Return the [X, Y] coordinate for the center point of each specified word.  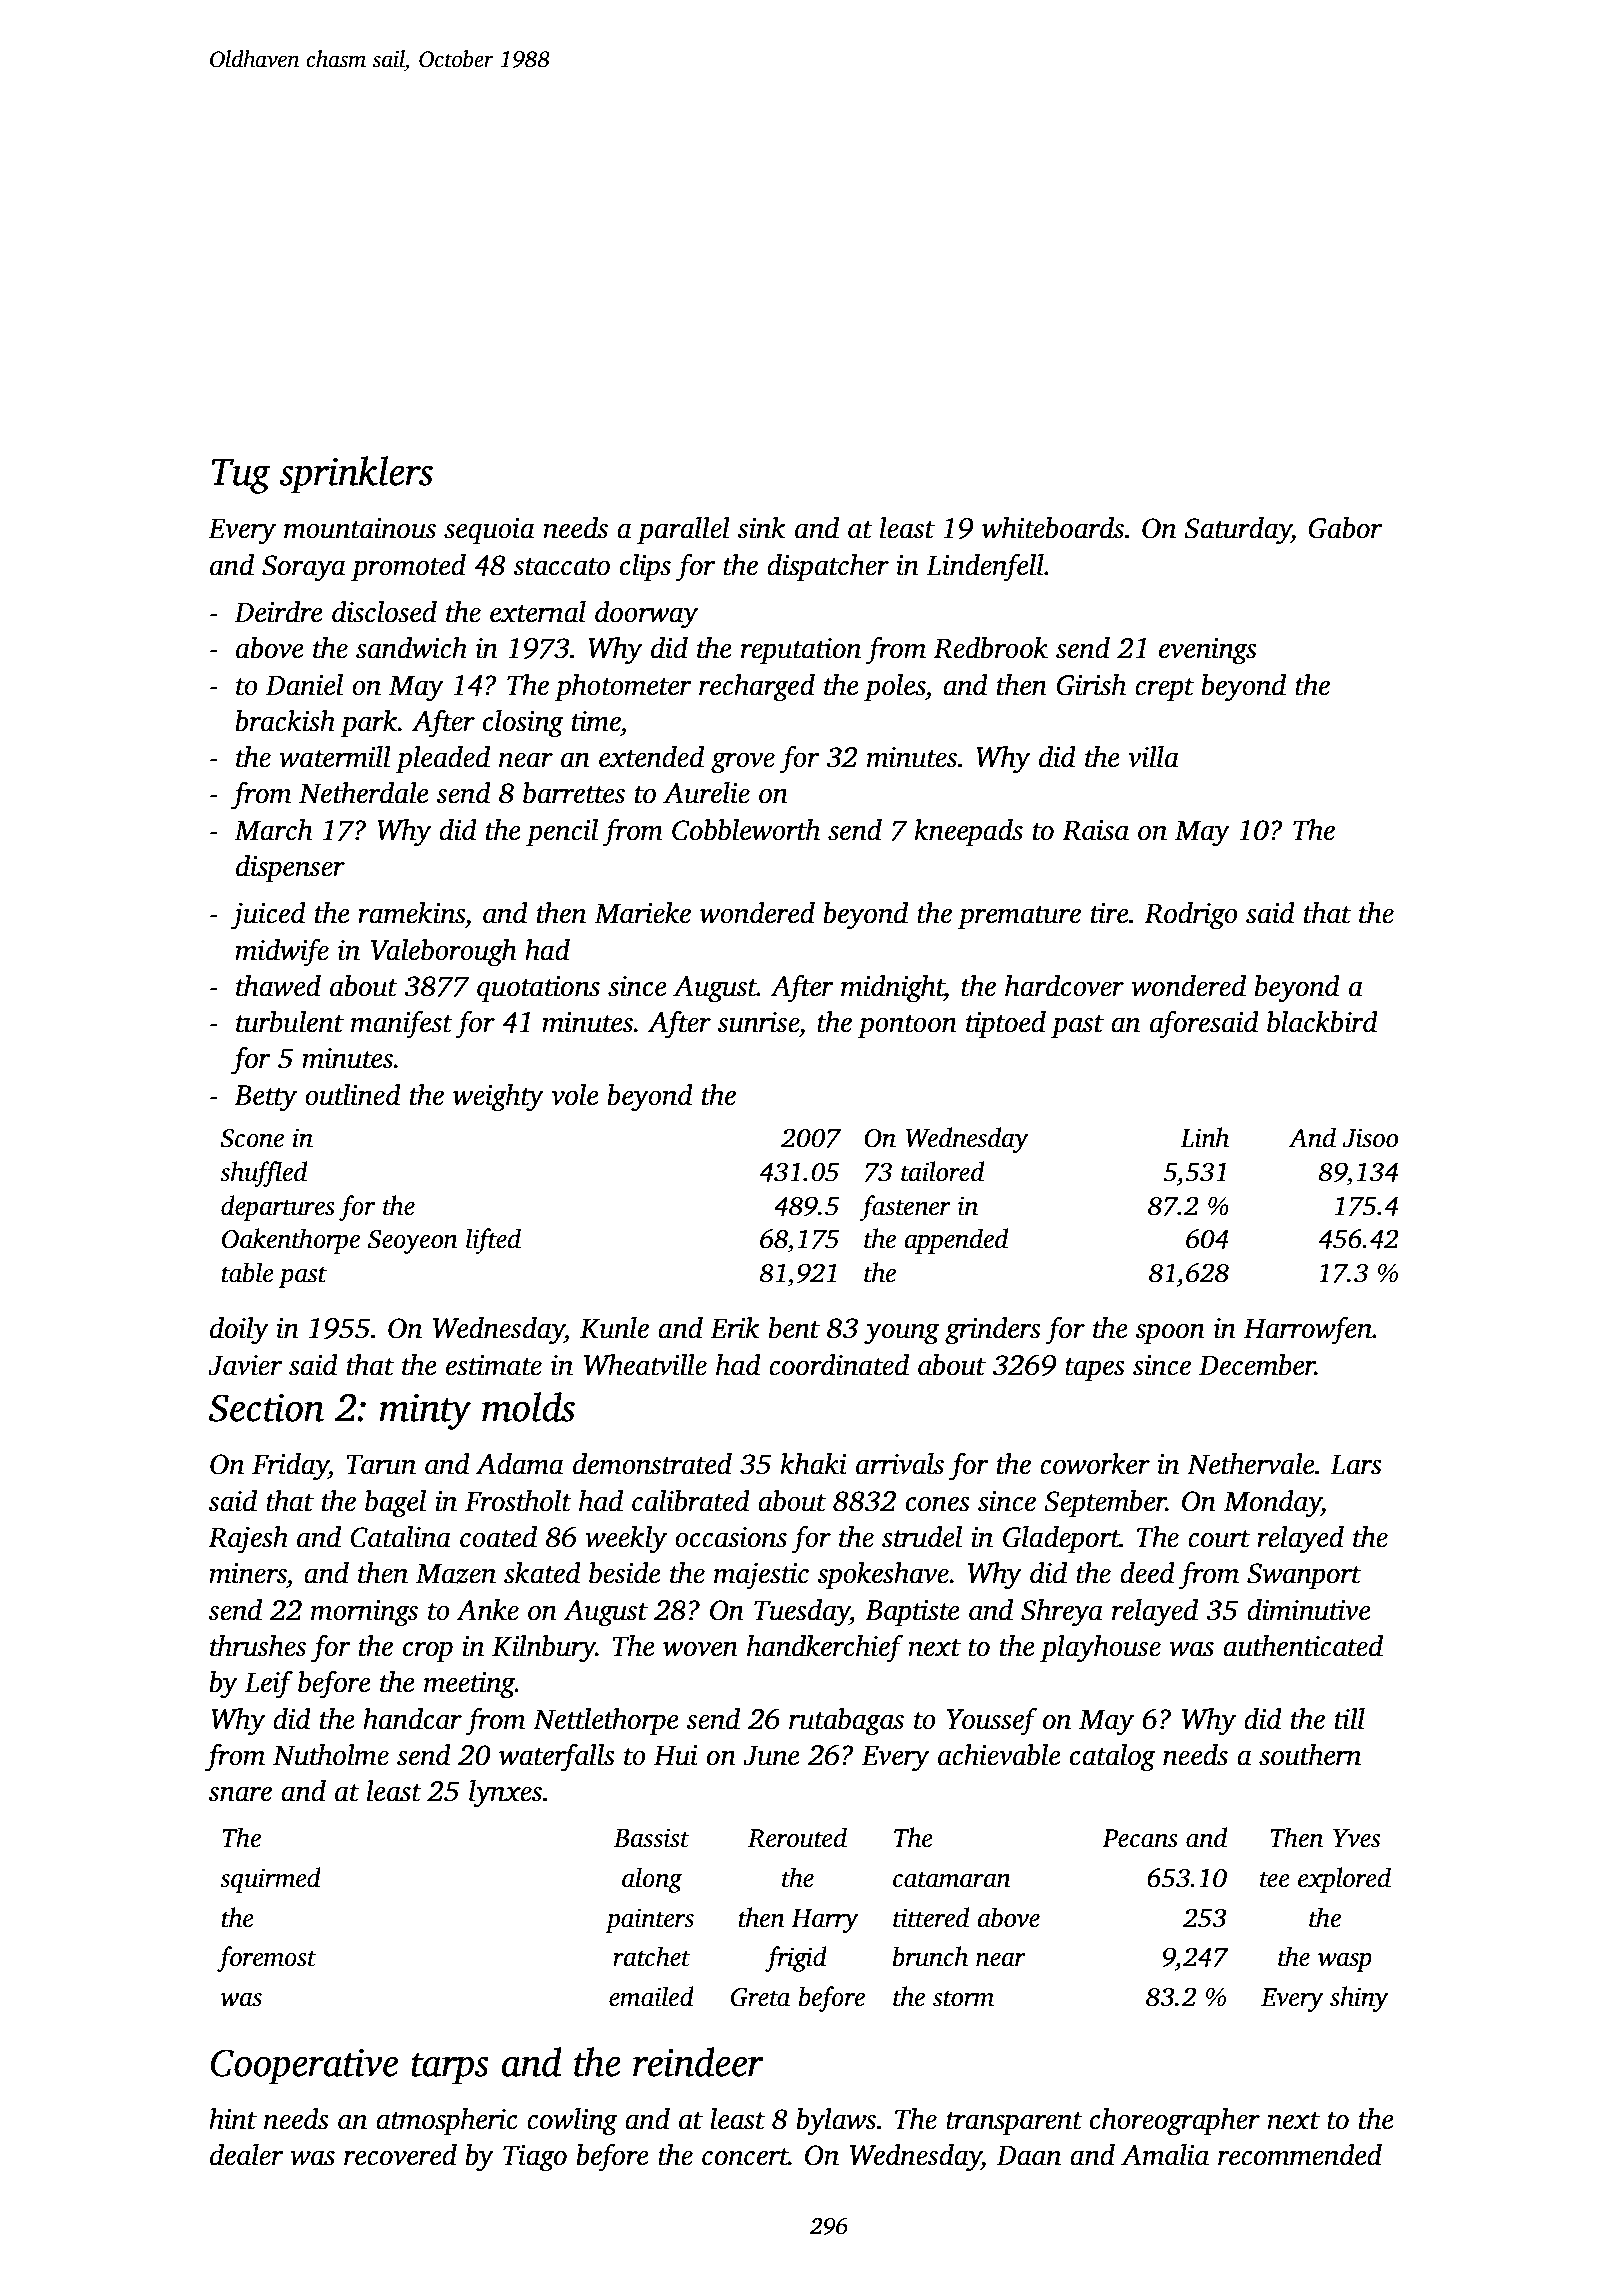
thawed [278, 986]
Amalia [1165, 2155]
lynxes [505, 1794]
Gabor [1345, 528]
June [771, 1756]
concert [745, 2157]
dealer [246, 2155]
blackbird [1322, 1022]
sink [761, 528]
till [1350, 1719]
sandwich [411, 648]
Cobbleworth [746, 830]
